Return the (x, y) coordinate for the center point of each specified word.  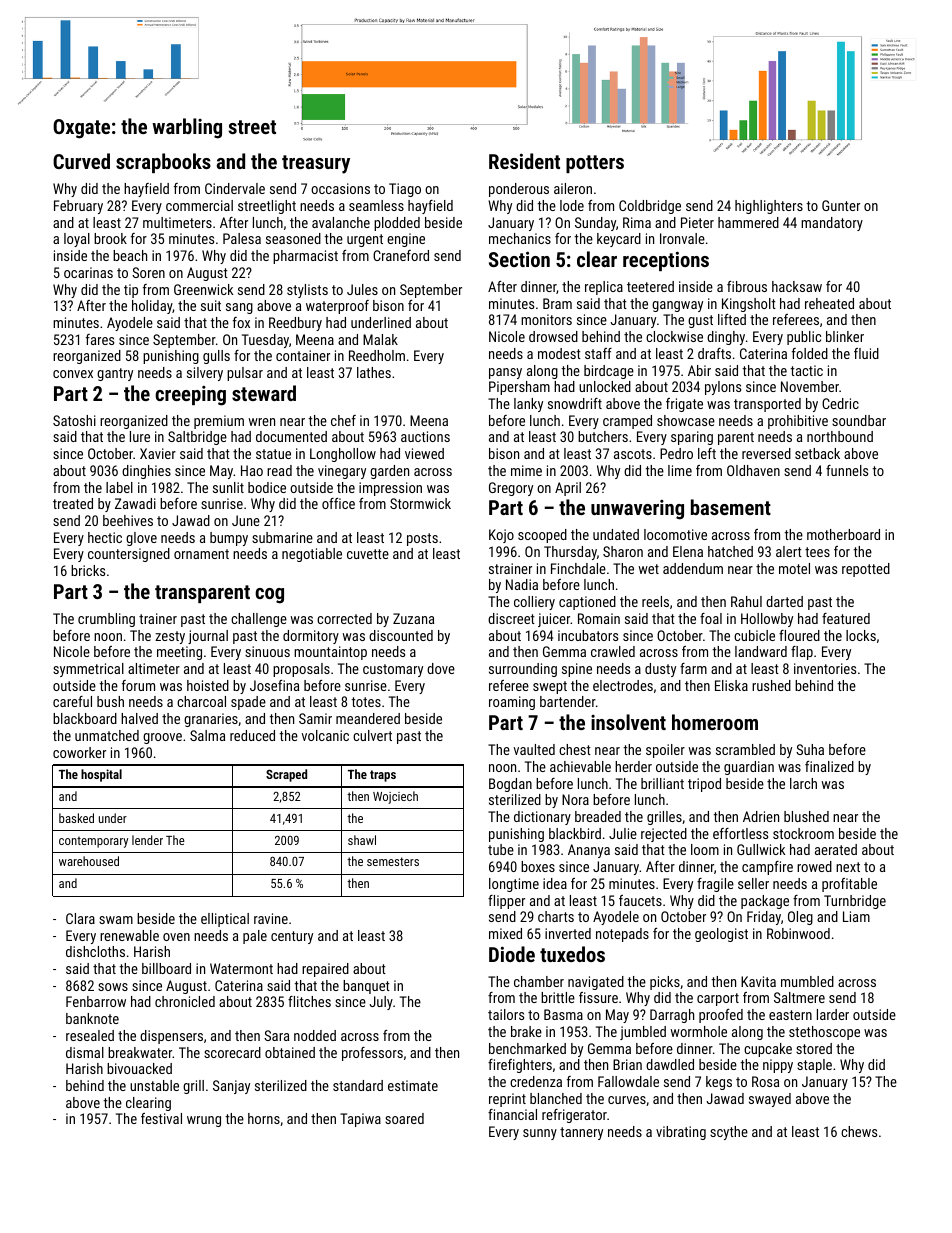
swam (116, 920)
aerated (836, 849)
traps (383, 776)
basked (76, 818)
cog (269, 596)
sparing (692, 438)
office (338, 503)
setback (817, 453)
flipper (506, 902)
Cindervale (235, 188)
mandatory (832, 224)
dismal (85, 1052)
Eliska (731, 685)
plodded (397, 224)
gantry (115, 374)
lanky (528, 405)
